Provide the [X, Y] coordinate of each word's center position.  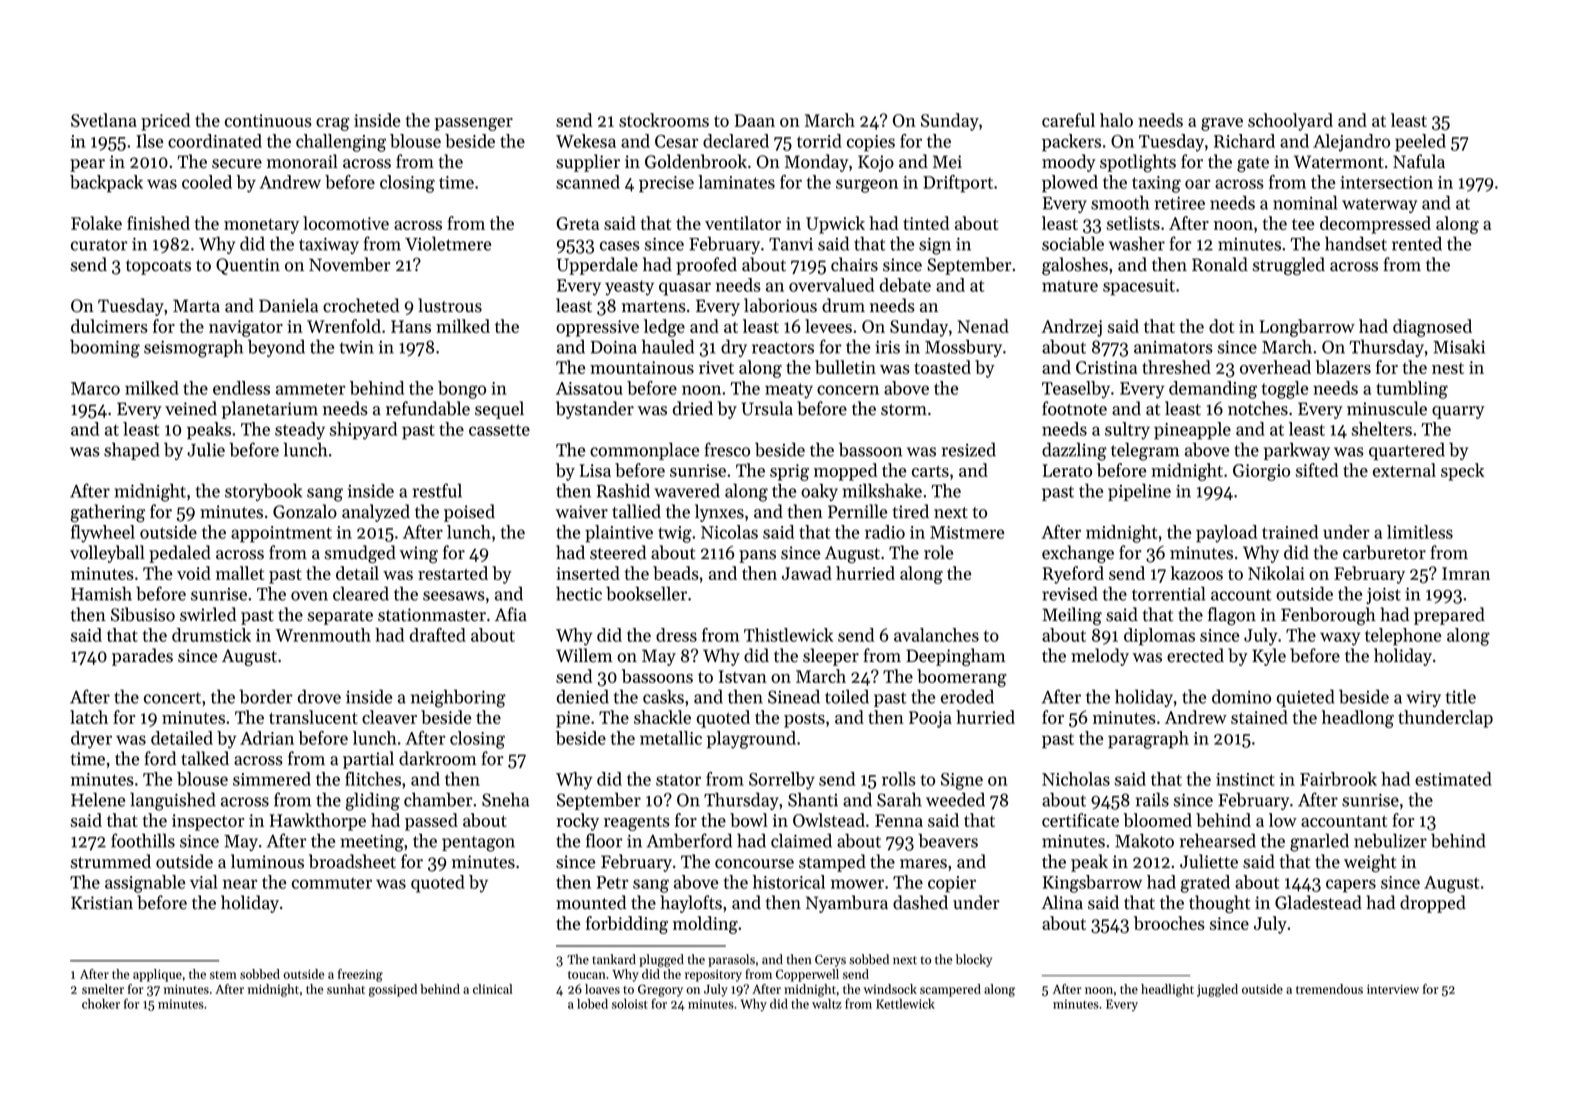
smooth [1120, 202]
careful [1068, 120]
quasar [685, 289]
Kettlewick [905, 1003]
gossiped [393, 990]
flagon [1232, 616]
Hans [411, 326]
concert [172, 698]
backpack [106, 184]
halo [1116, 120]
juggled [1217, 990]
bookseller [646, 593]
